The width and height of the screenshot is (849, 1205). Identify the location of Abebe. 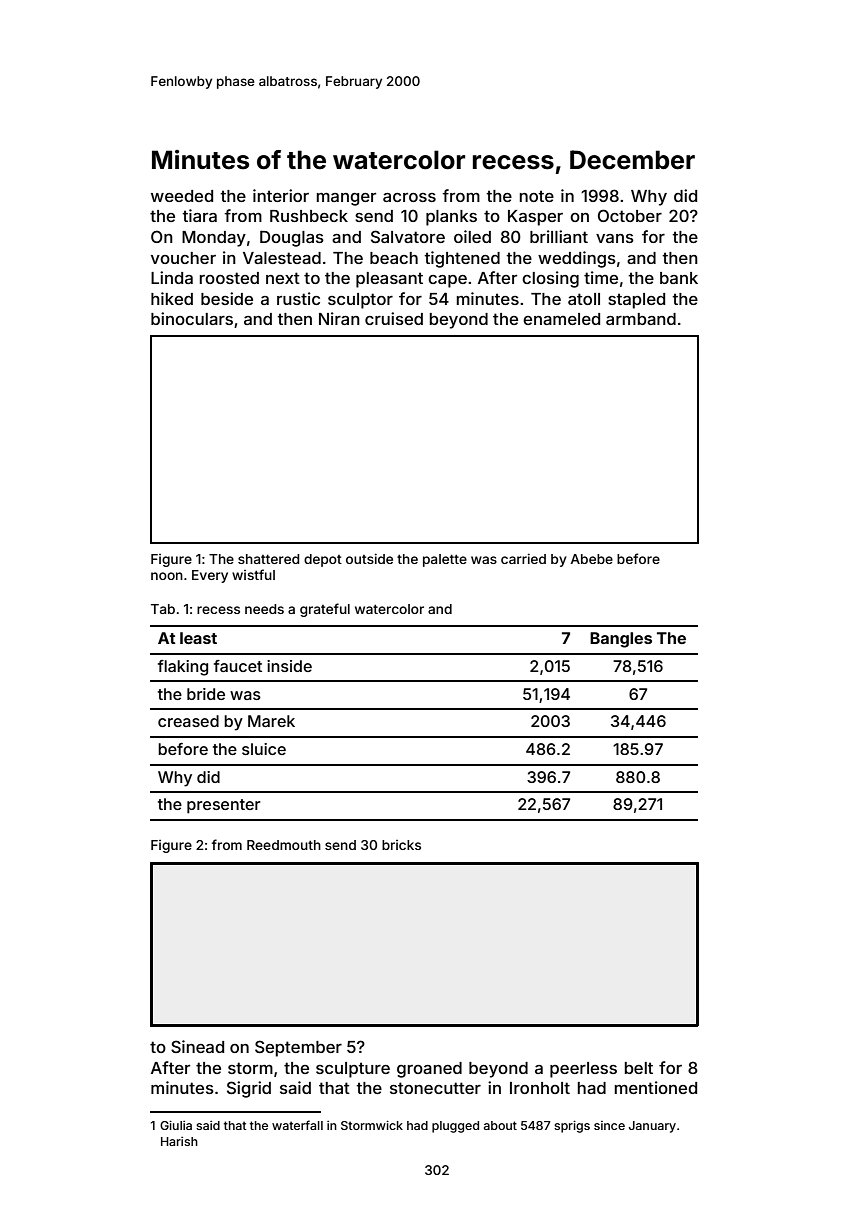
(592, 559).
